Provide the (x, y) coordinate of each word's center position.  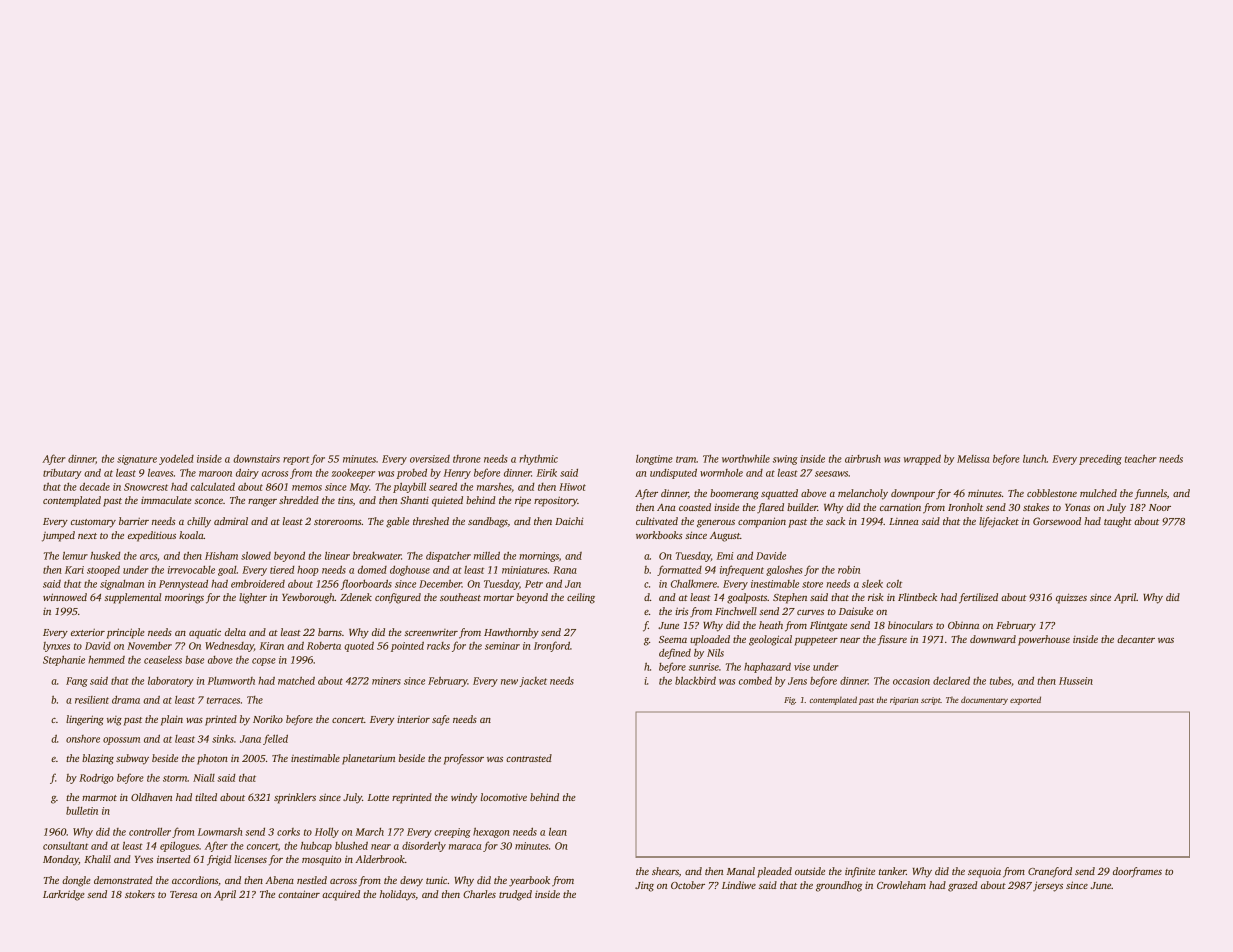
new (509, 682)
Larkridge (64, 895)
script (931, 701)
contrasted (529, 758)
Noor (1160, 507)
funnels (1151, 494)
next (87, 536)
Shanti (414, 500)
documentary (984, 700)
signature (137, 460)
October (688, 885)
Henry (457, 474)
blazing (98, 759)
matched (296, 681)
